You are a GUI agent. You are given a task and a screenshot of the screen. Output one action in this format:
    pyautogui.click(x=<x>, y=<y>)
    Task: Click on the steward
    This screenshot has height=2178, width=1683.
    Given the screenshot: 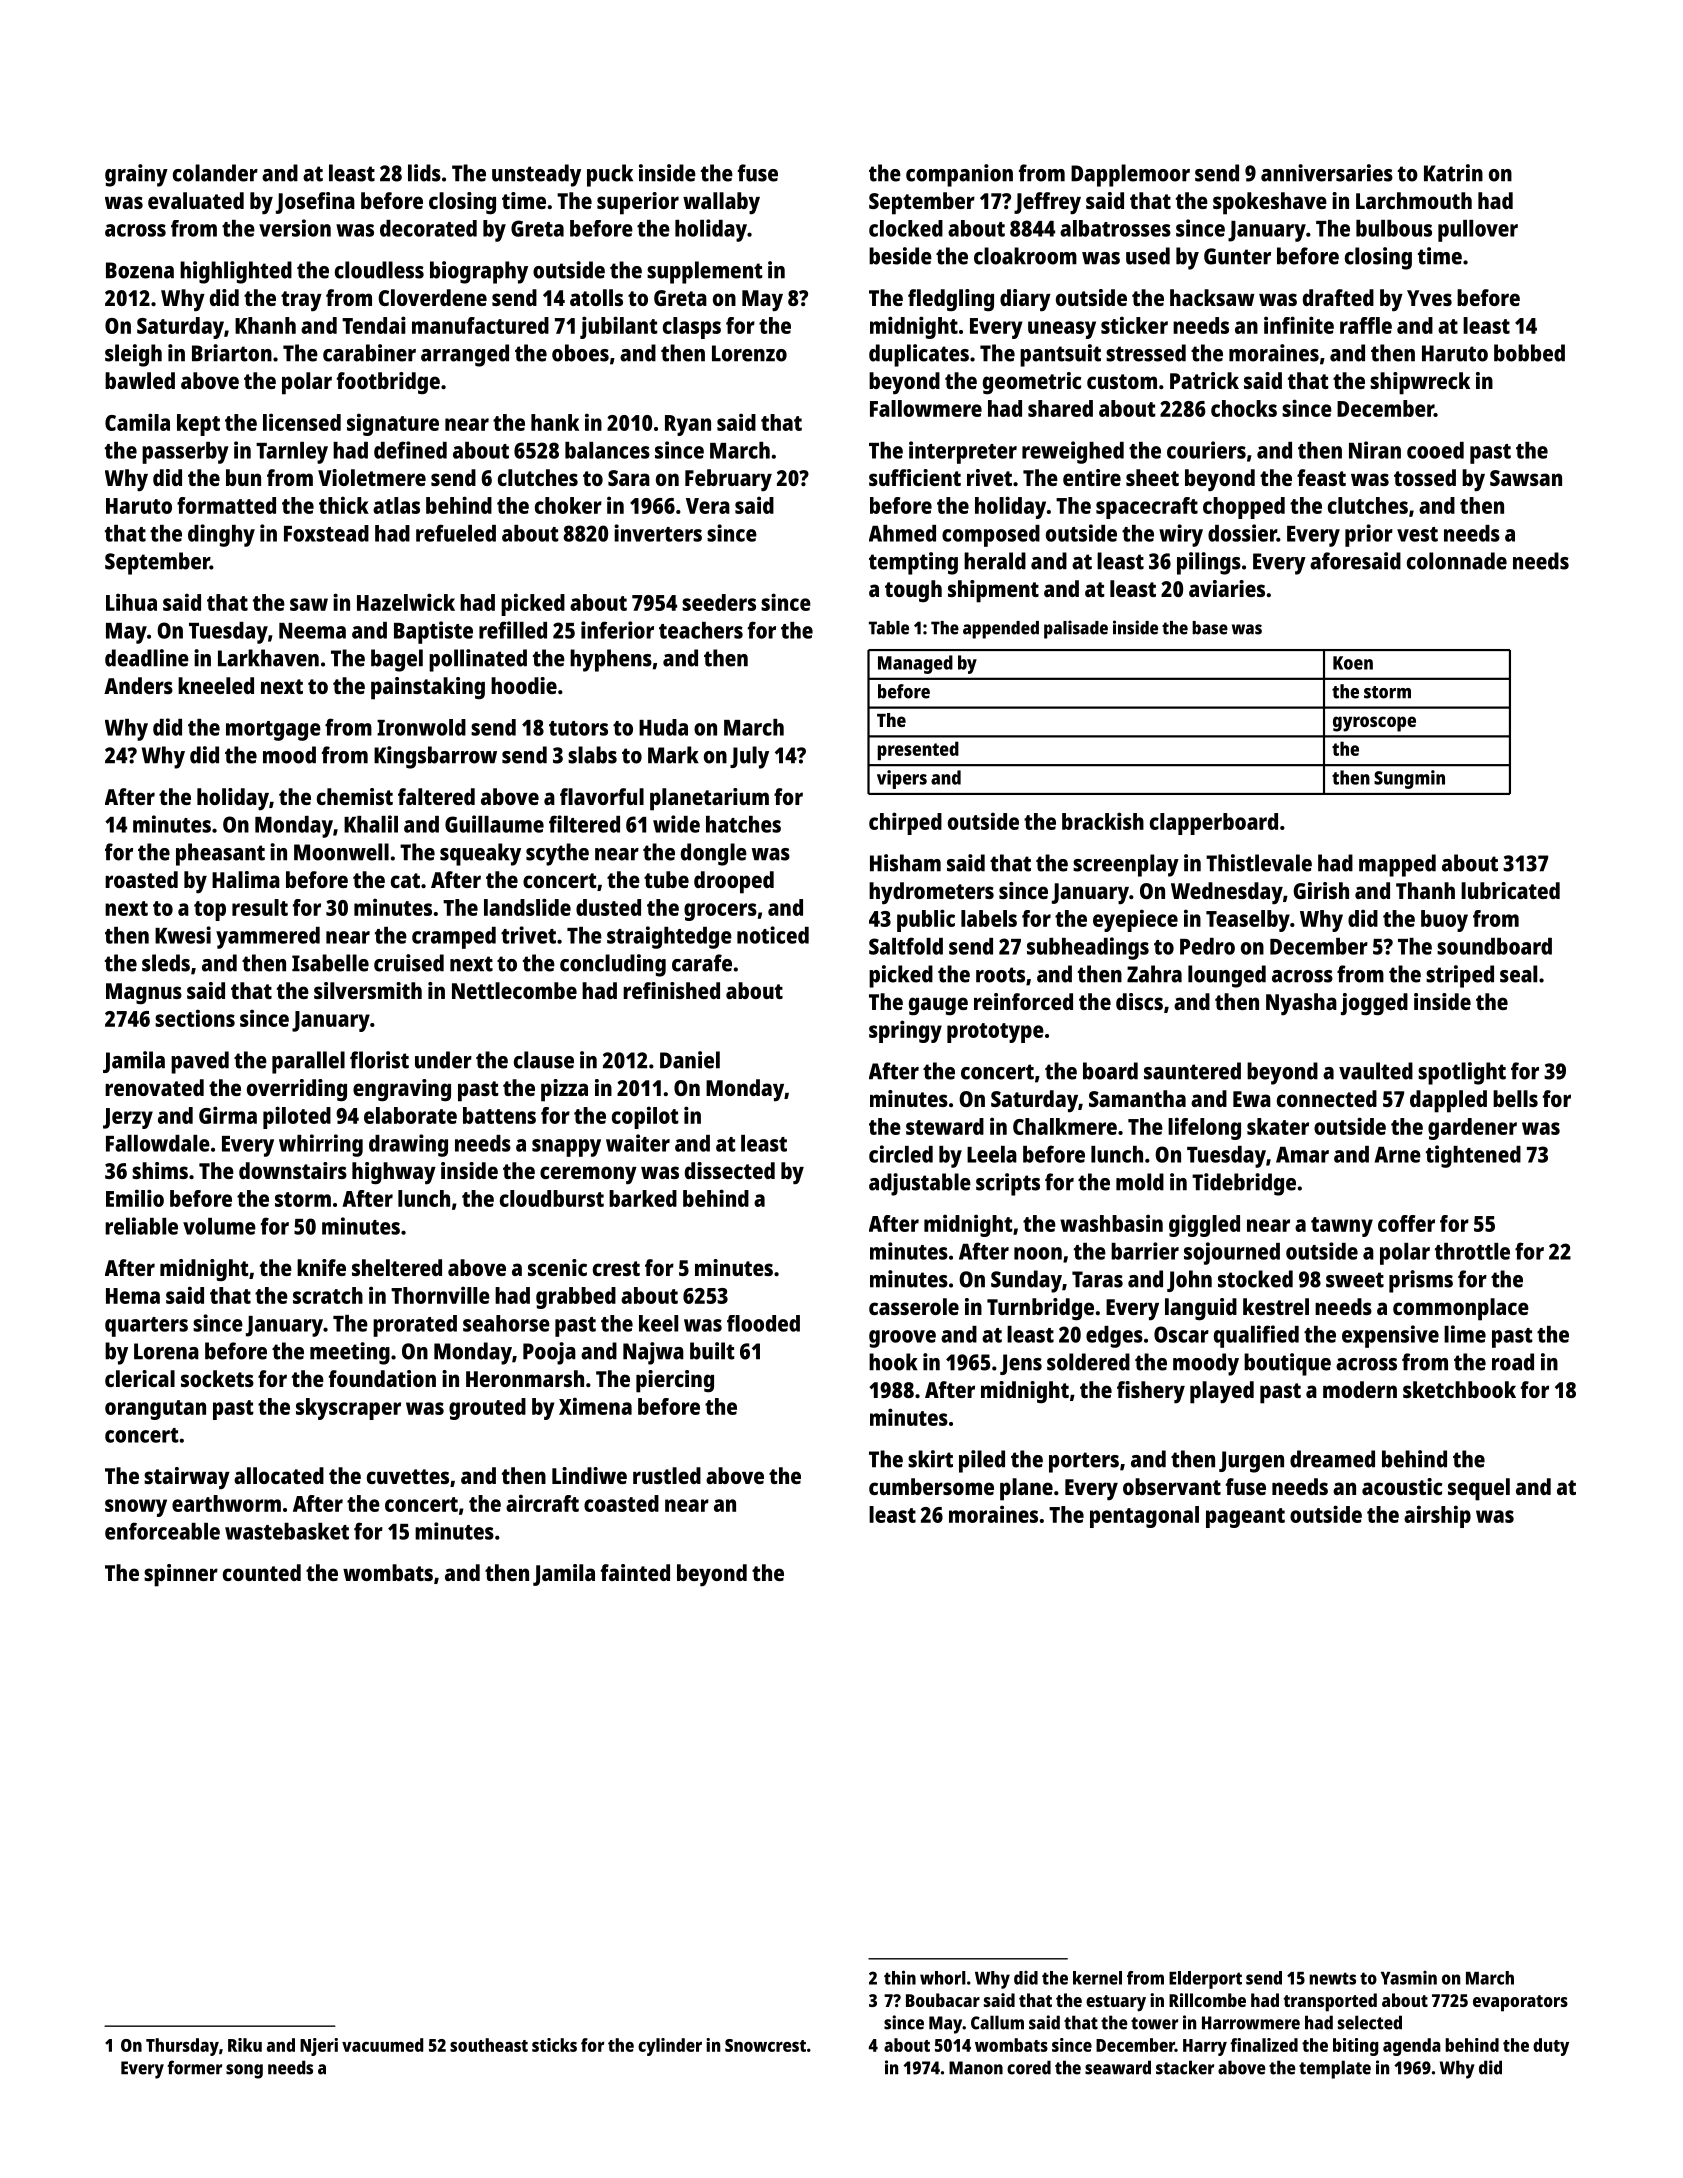 What is the action you would take?
    pyautogui.click(x=945, y=1126)
